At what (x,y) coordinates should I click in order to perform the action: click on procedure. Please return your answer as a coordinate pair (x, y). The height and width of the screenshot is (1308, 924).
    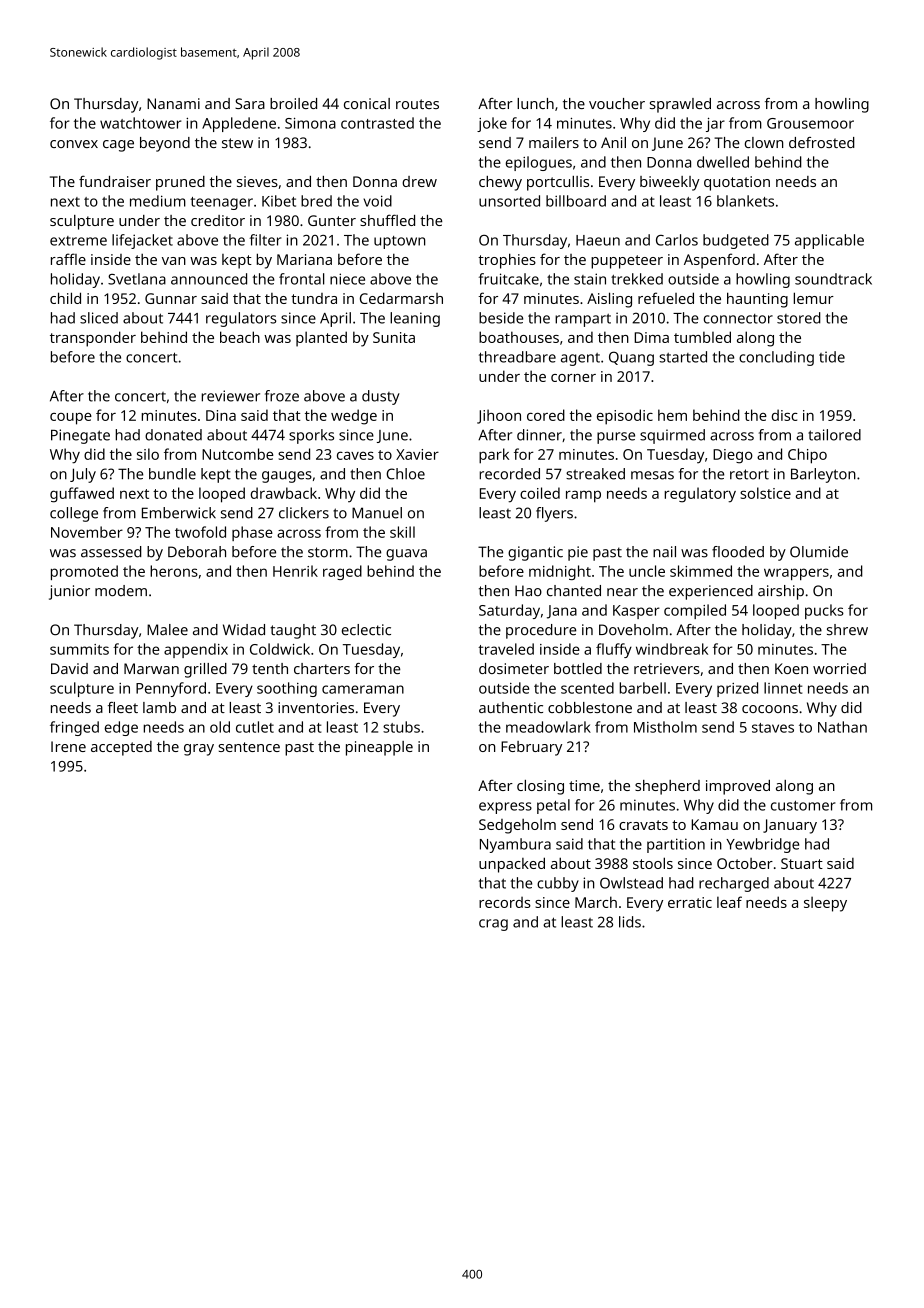
    Looking at the image, I should click on (541, 631).
